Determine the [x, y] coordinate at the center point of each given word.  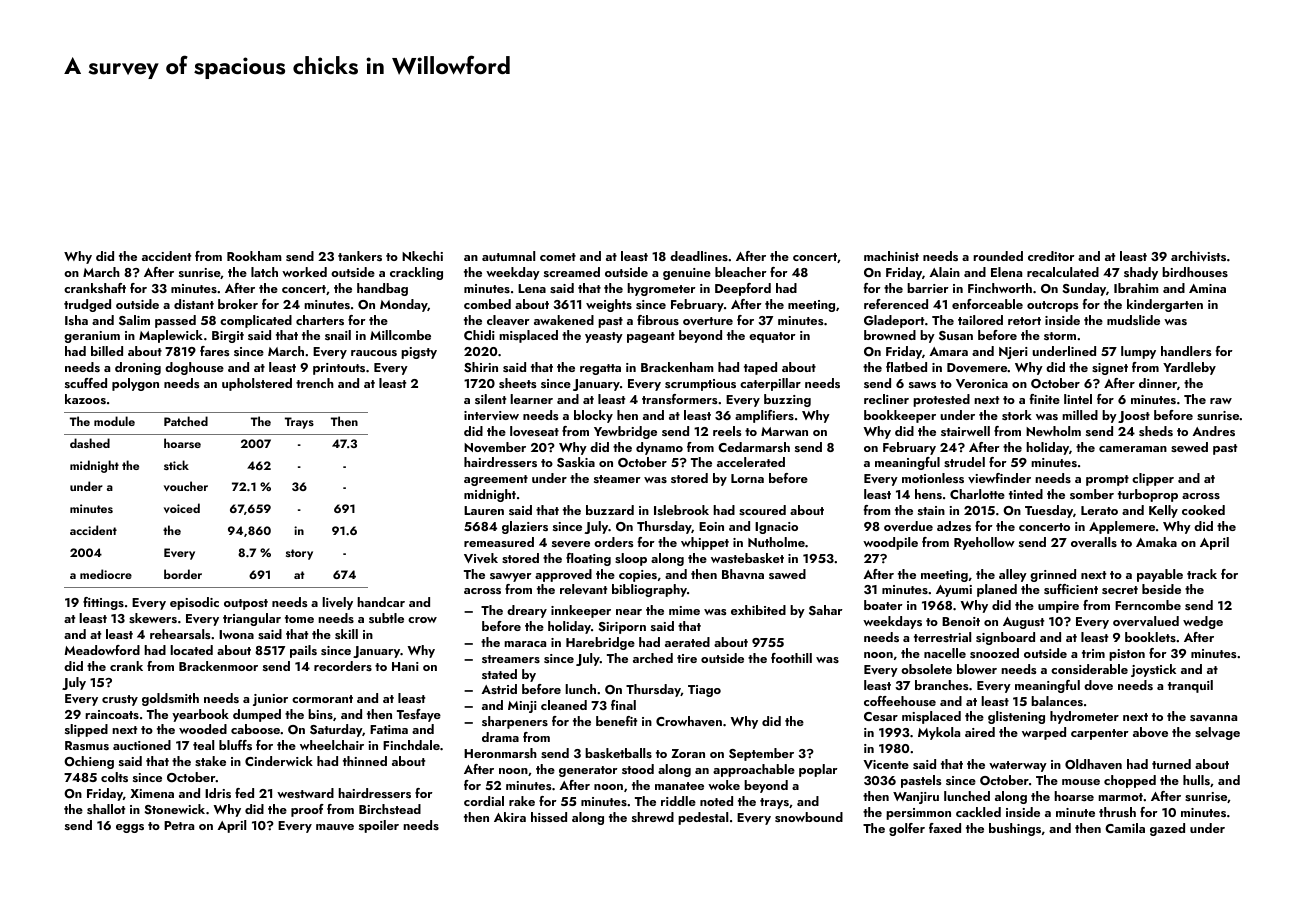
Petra [179, 825]
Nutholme [776, 542]
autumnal [508, 256]
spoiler [379, 826]
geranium [92, 337]
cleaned [564, 705]
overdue [908, 526]
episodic [194, 603]
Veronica [982, 383]
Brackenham [677, 367]
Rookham [254, 256]
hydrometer [1084, 717]
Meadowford [102, 650]
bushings [1015, 829]
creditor [1051, 256]
